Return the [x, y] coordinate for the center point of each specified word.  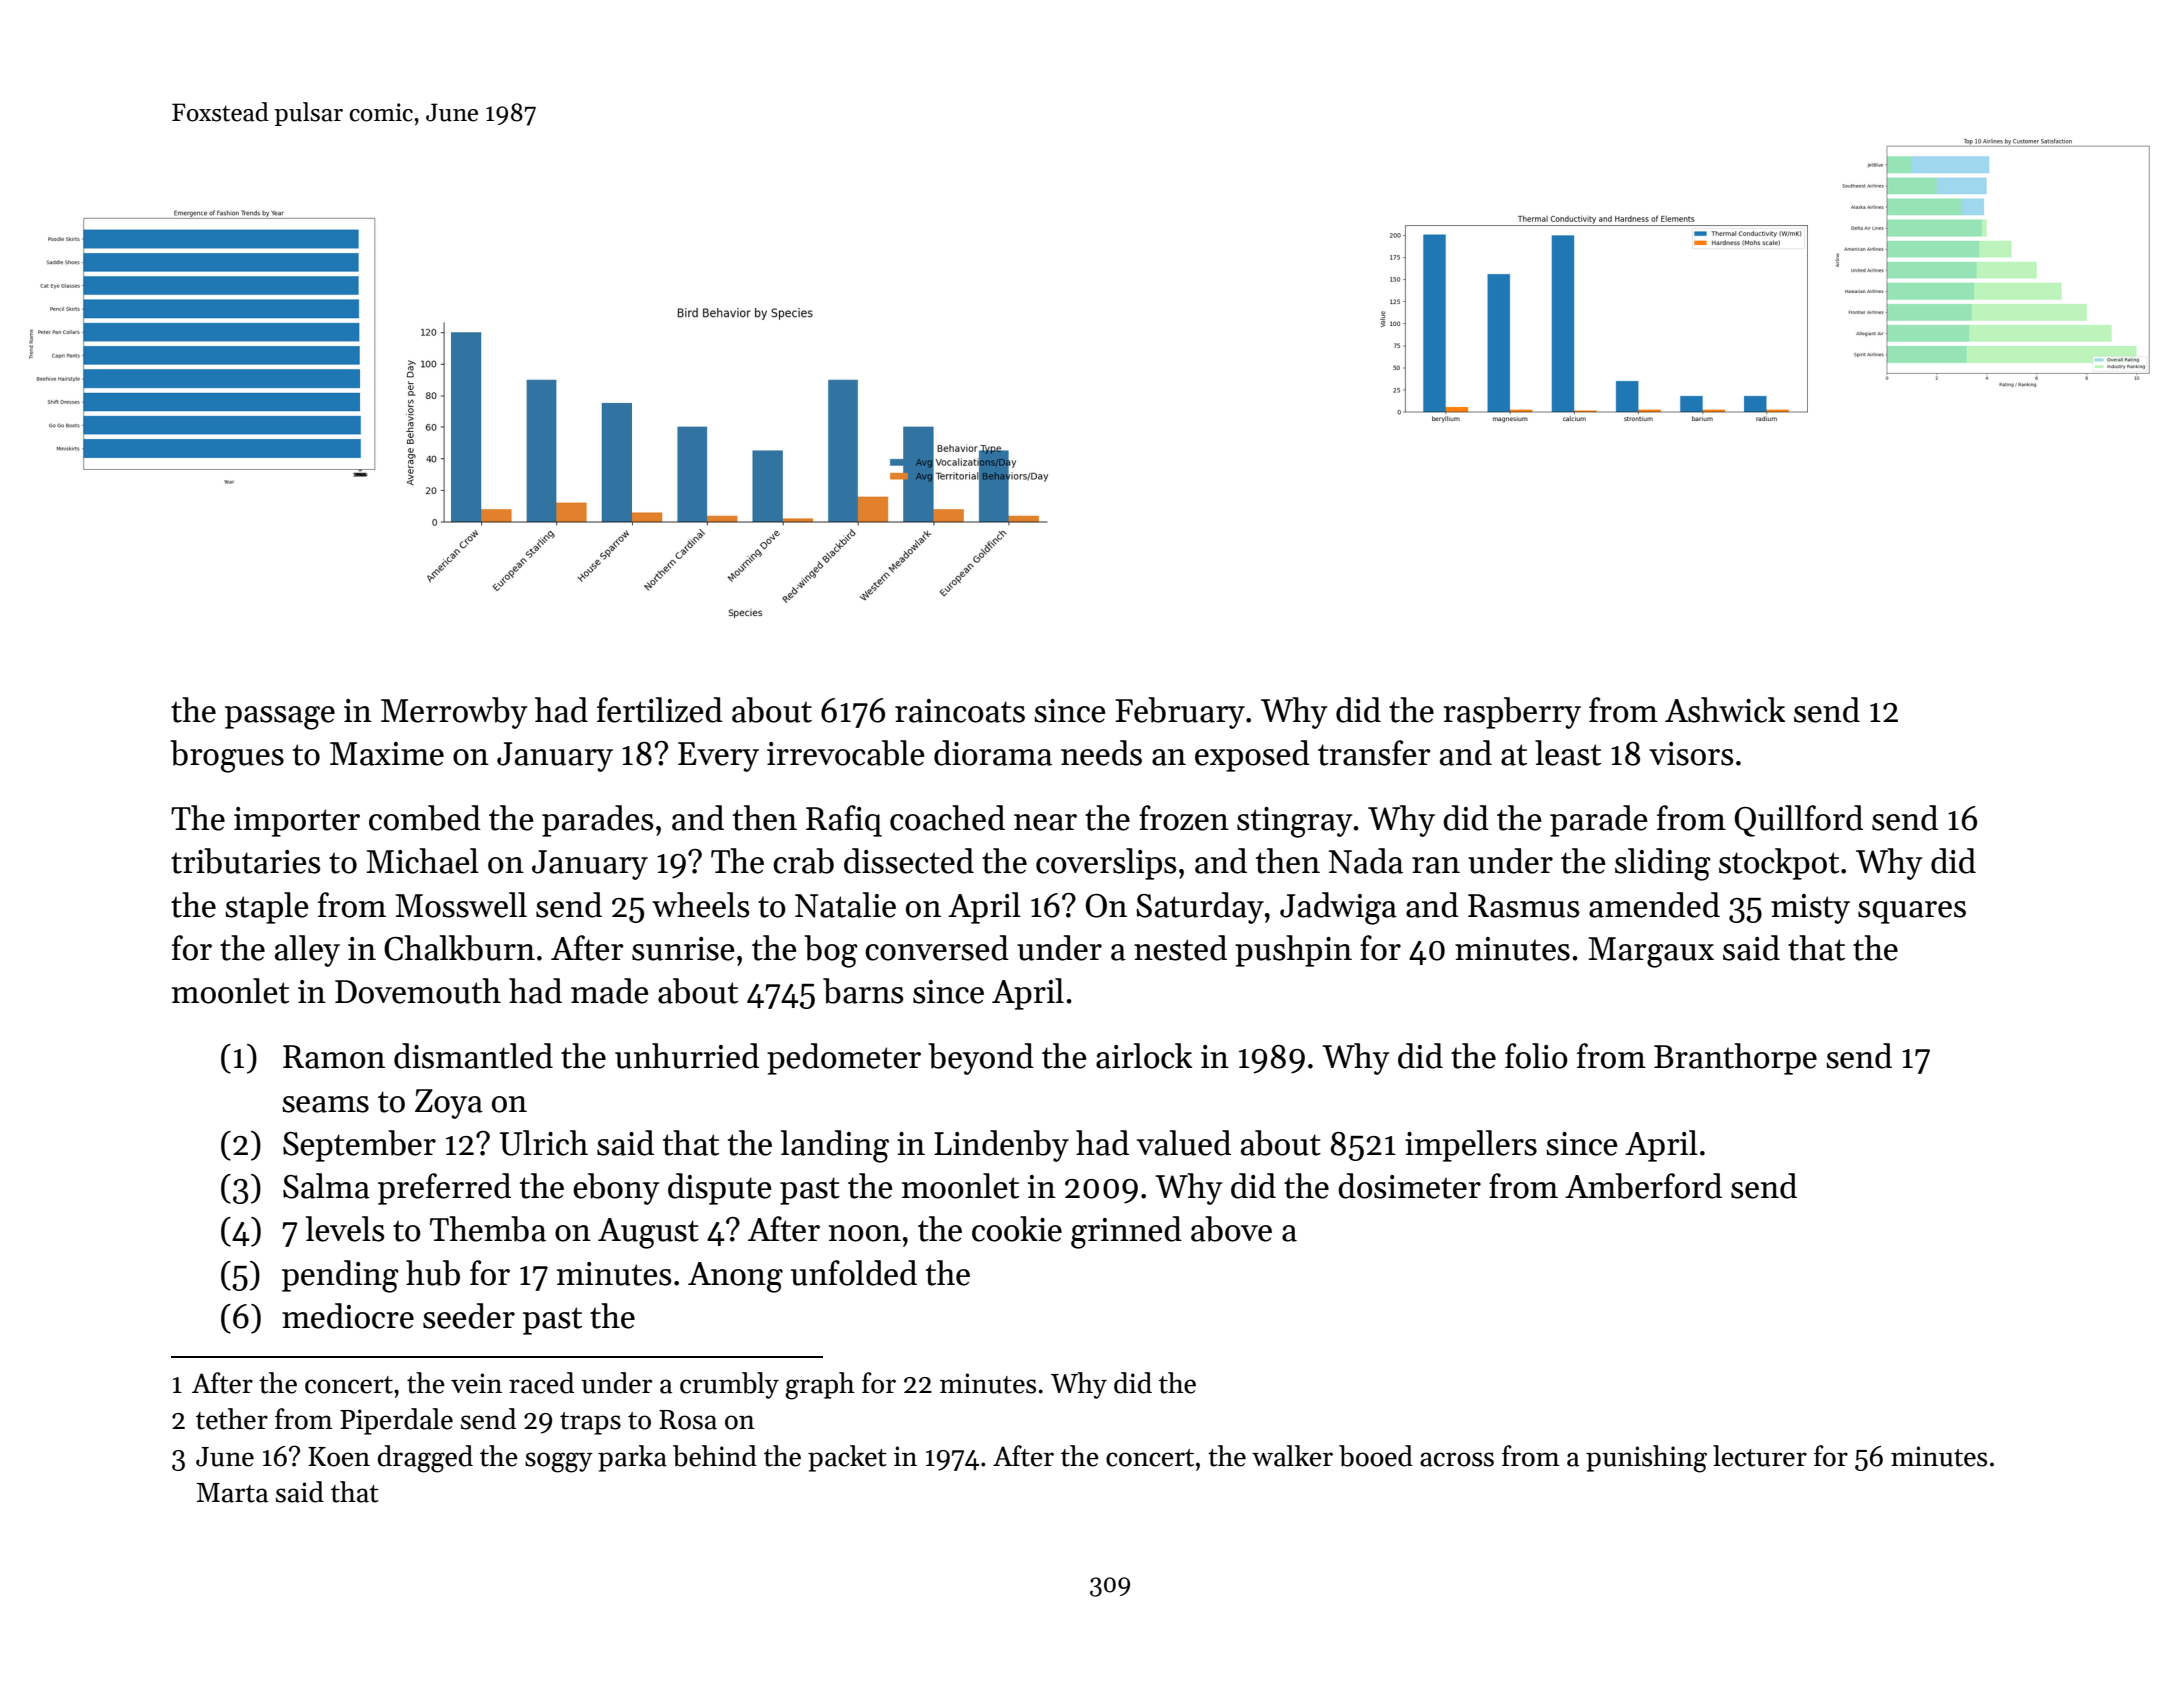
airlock [1144, 1056]
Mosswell [461, 905]
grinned [1126, 1232]
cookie [1017, 1229]
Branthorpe [1735, 1059]
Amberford [1643, 1186]
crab [803, 861]
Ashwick [1725, 710]
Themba [488, 1229]
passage [280, 718]
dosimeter [1409, 1186]
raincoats [960, 711]
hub [433, 1273]
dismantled [473, 1056]
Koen [339, 1457]
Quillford [1798, 821]
